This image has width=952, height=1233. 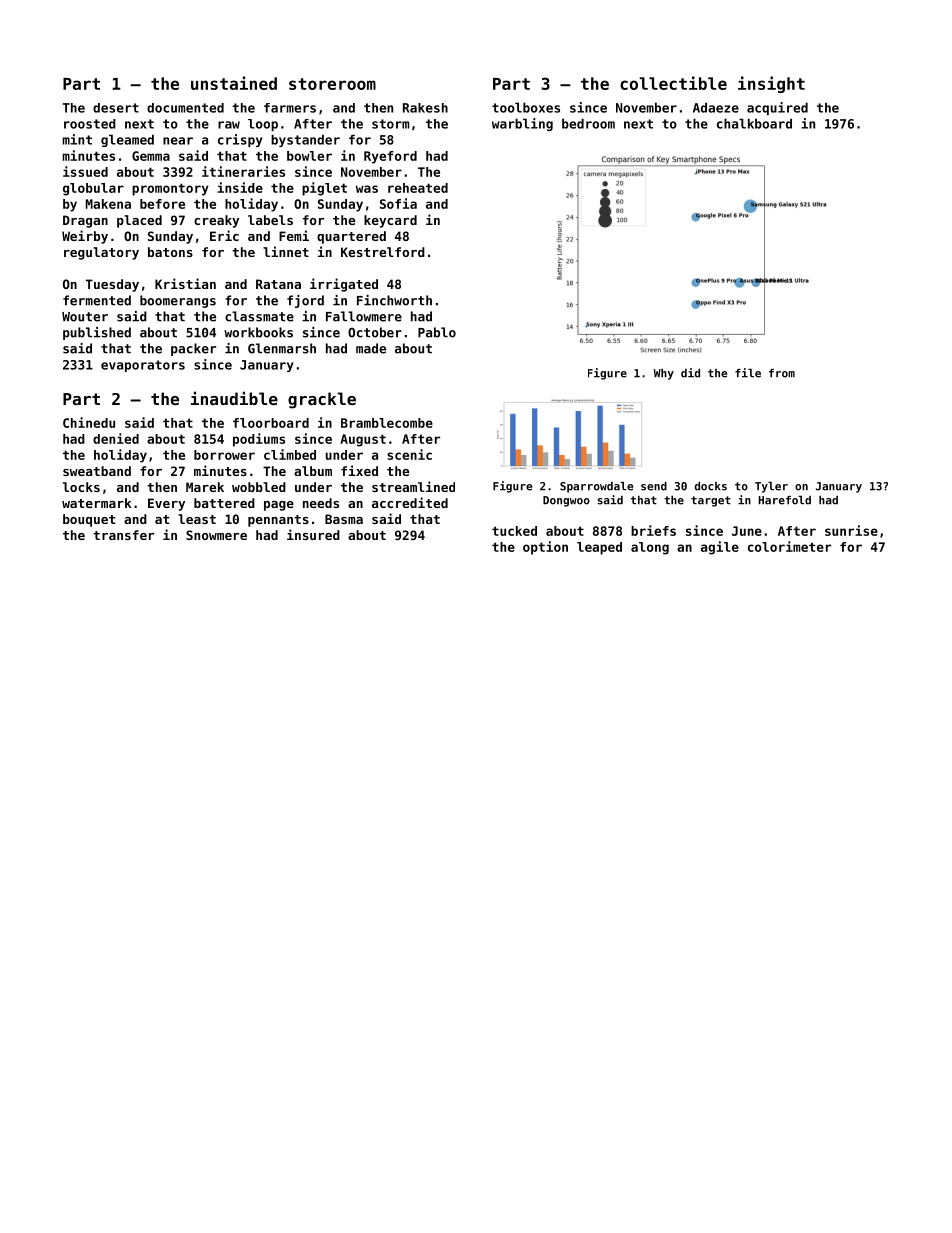 I want to click on documented, so click(x=185, y=108).
